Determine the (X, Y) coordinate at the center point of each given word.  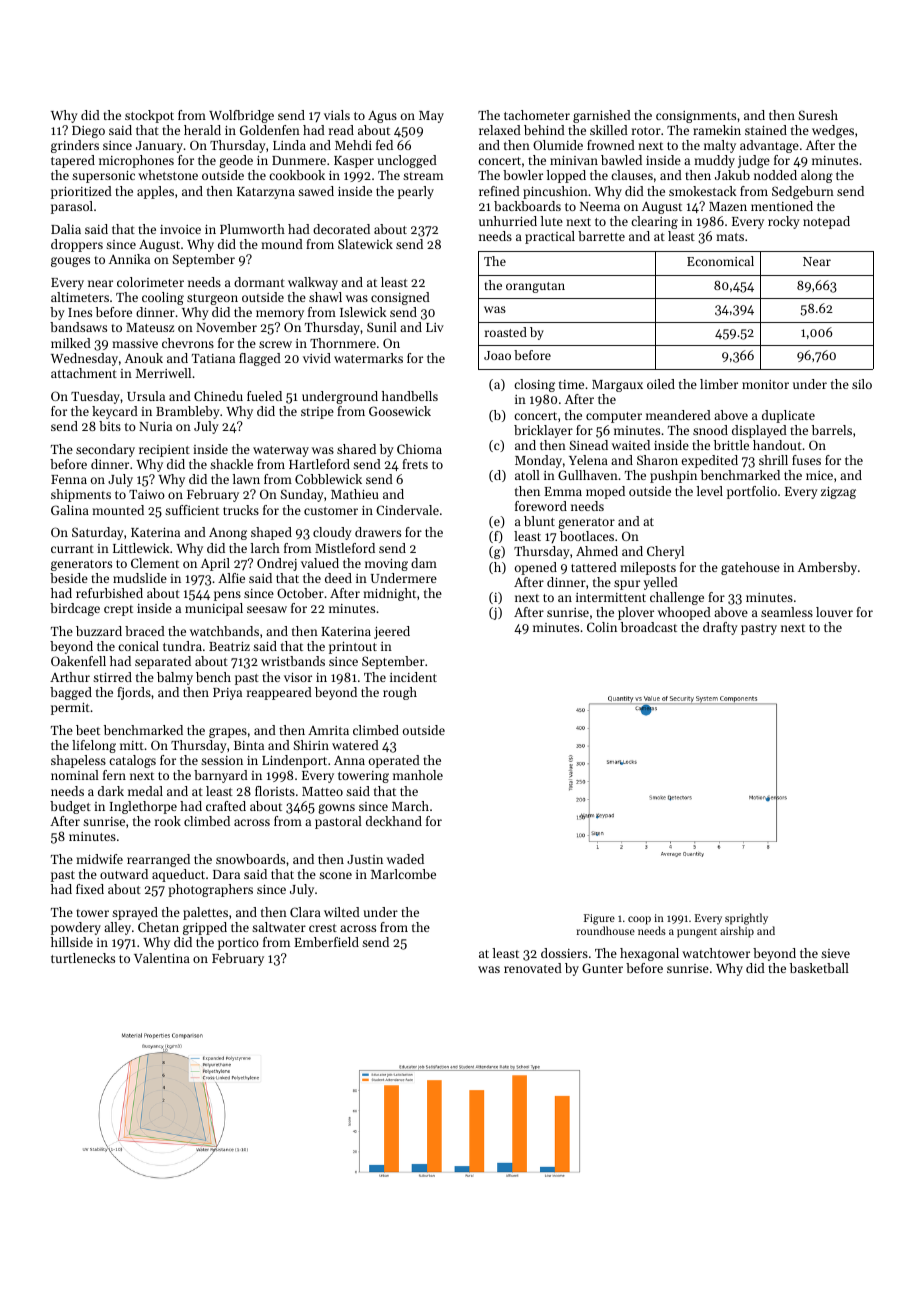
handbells (410, 396)
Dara (226, 874)
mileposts (648, 568)
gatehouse (750, 568)
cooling (163, 298)
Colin (602, 627)
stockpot (149, 116)
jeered (392, 632)
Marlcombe (403, 874)
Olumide (558, 145)
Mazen (728, 206)
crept (118, 610)
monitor (765, 384)
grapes (228, 733)
